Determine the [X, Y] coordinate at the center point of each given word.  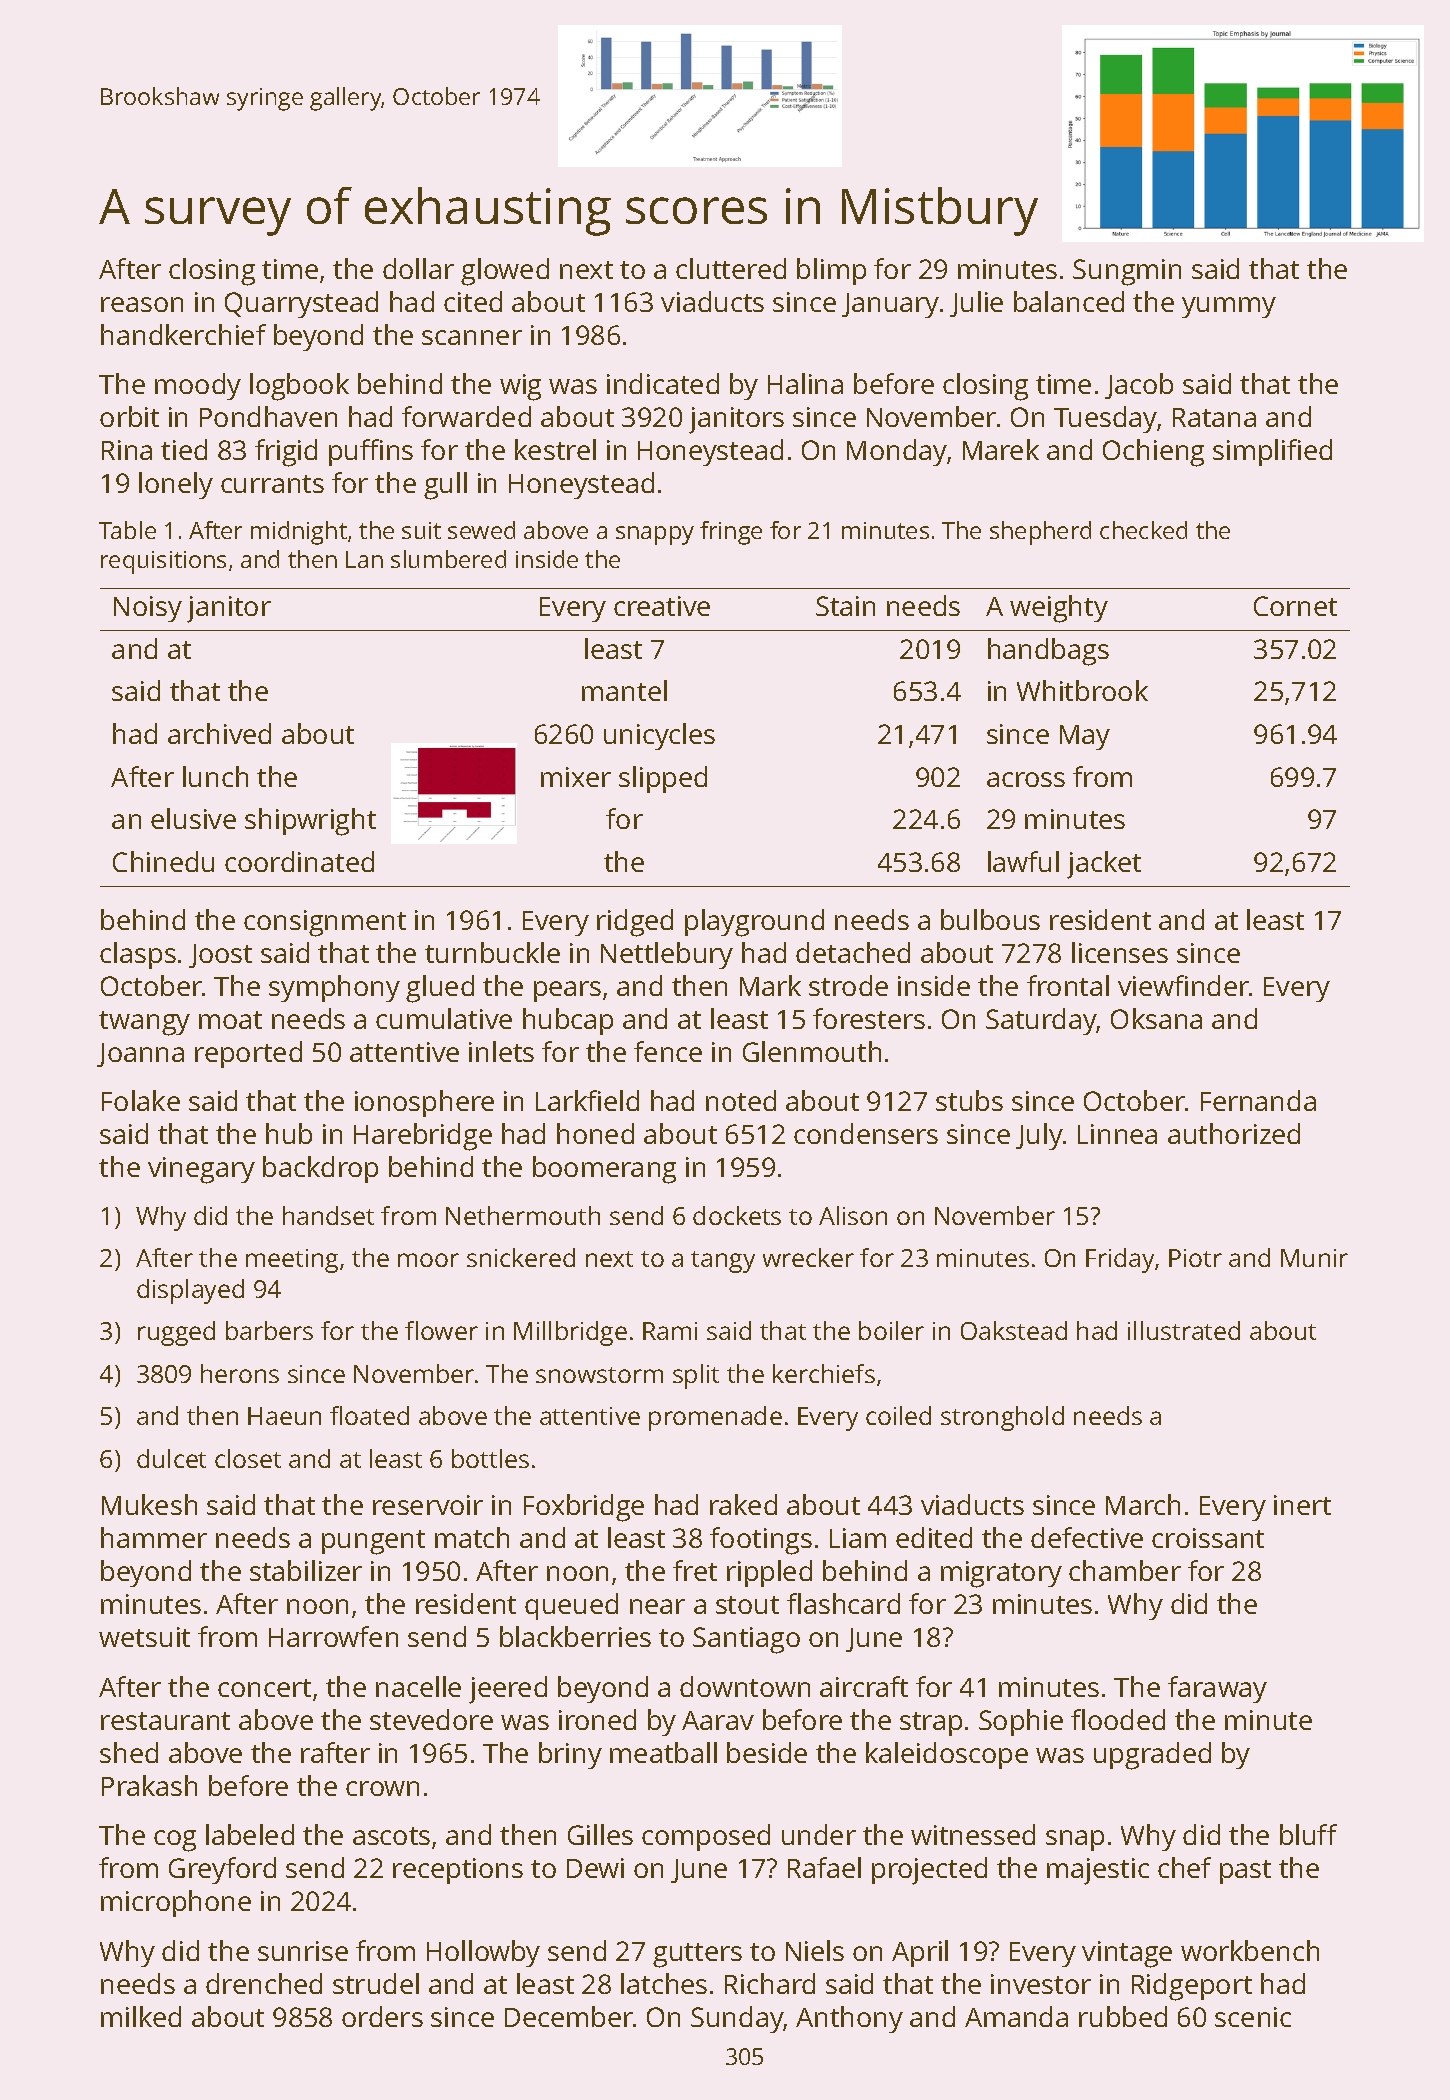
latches [664, 1983]
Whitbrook [1082, 690]
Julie [976, 304]
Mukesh [149, 1504]
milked [141, 2016]
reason [142, 304]
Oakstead [1014, 1330]
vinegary [201, 1170]
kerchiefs [824, 1373]
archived [219, 733]
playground [754, 923]
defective [1087, 1537]
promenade [715, 1418]
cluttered [731, 268]
